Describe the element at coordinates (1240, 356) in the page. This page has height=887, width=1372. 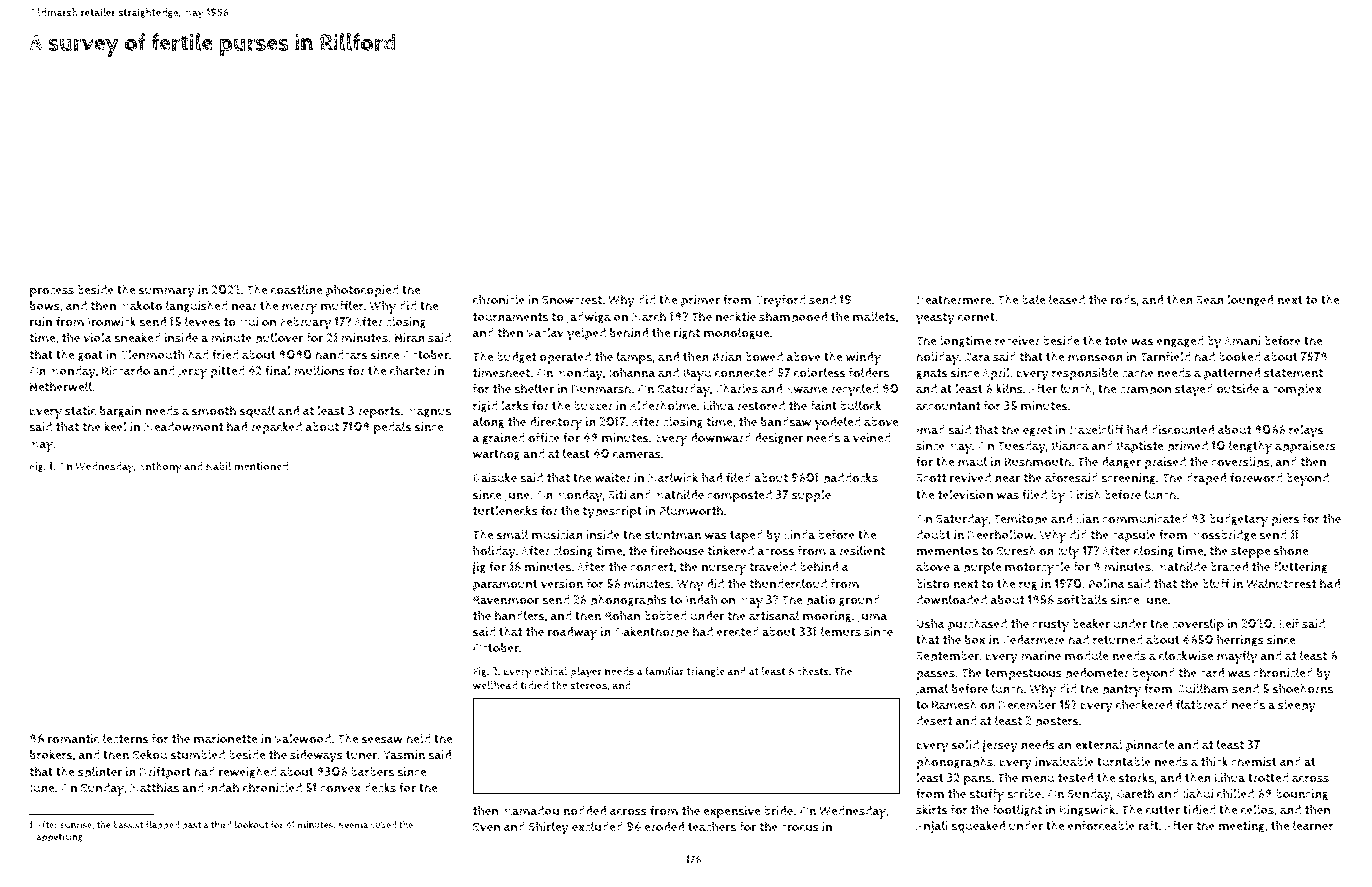
I see `booked` at that location.
